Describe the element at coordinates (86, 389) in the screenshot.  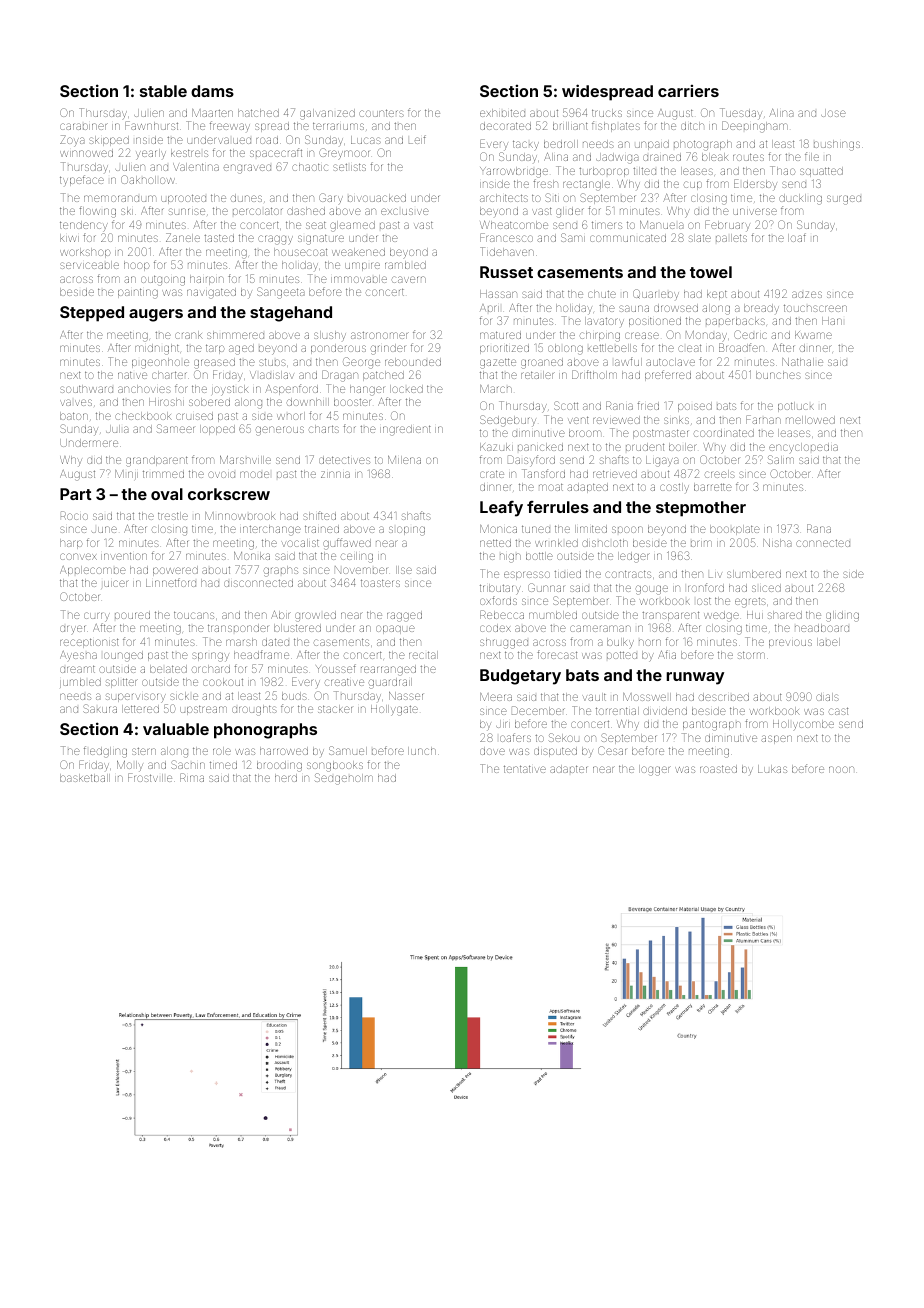
I see `southward` at that location.
